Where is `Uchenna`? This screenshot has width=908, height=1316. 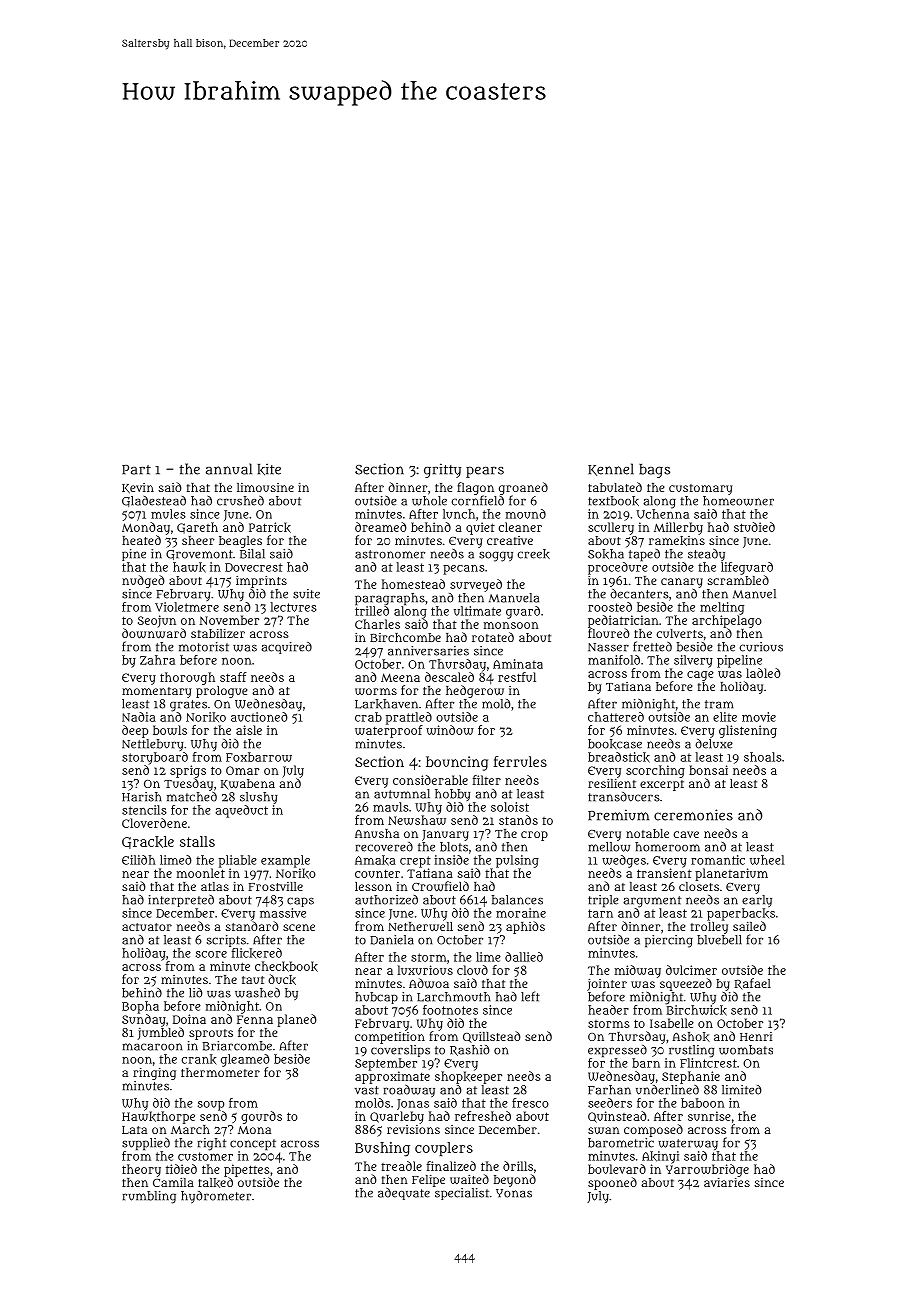
Uchenna is located at coordinates (663, 514).
